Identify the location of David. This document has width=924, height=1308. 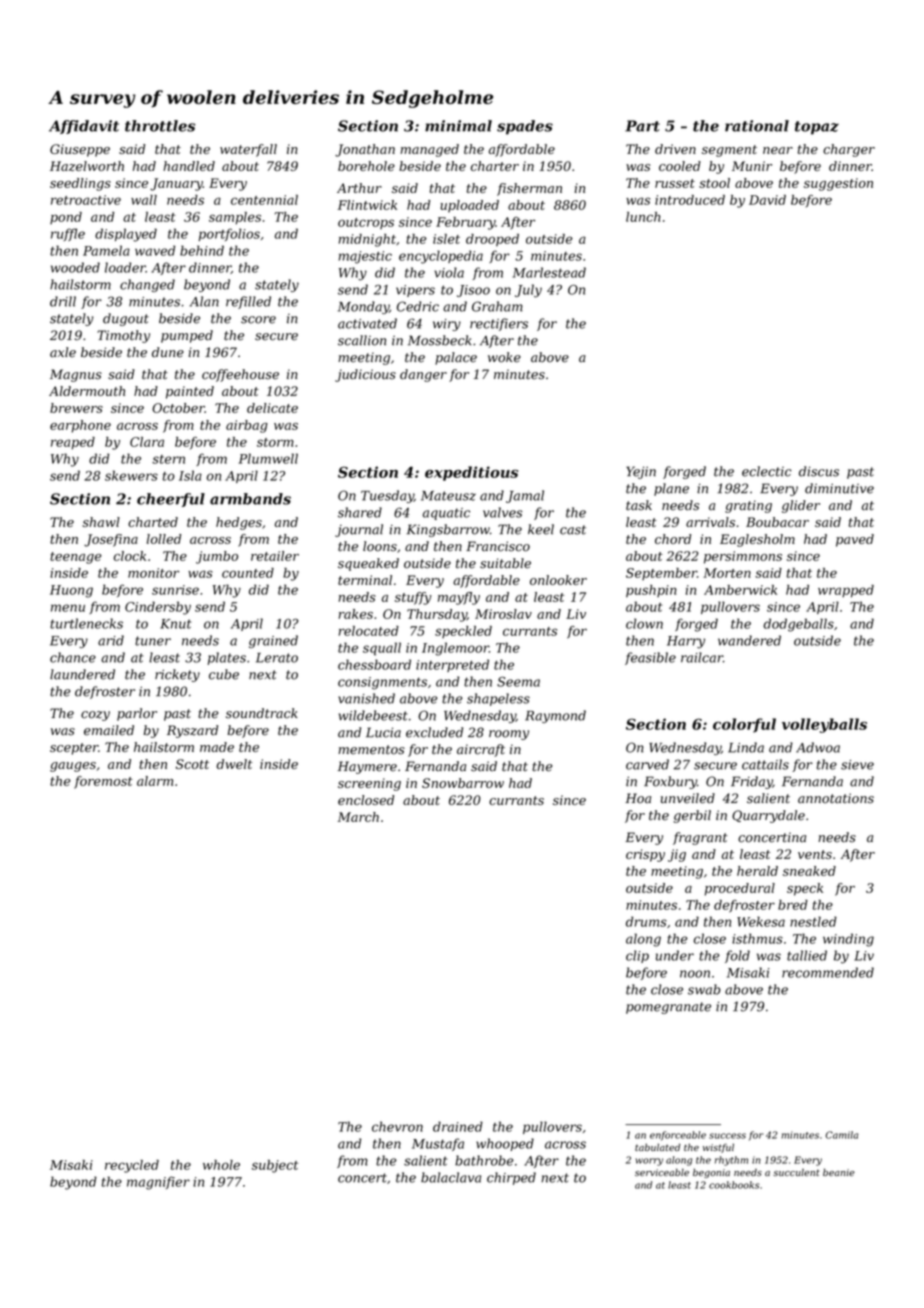
(767, 200).
